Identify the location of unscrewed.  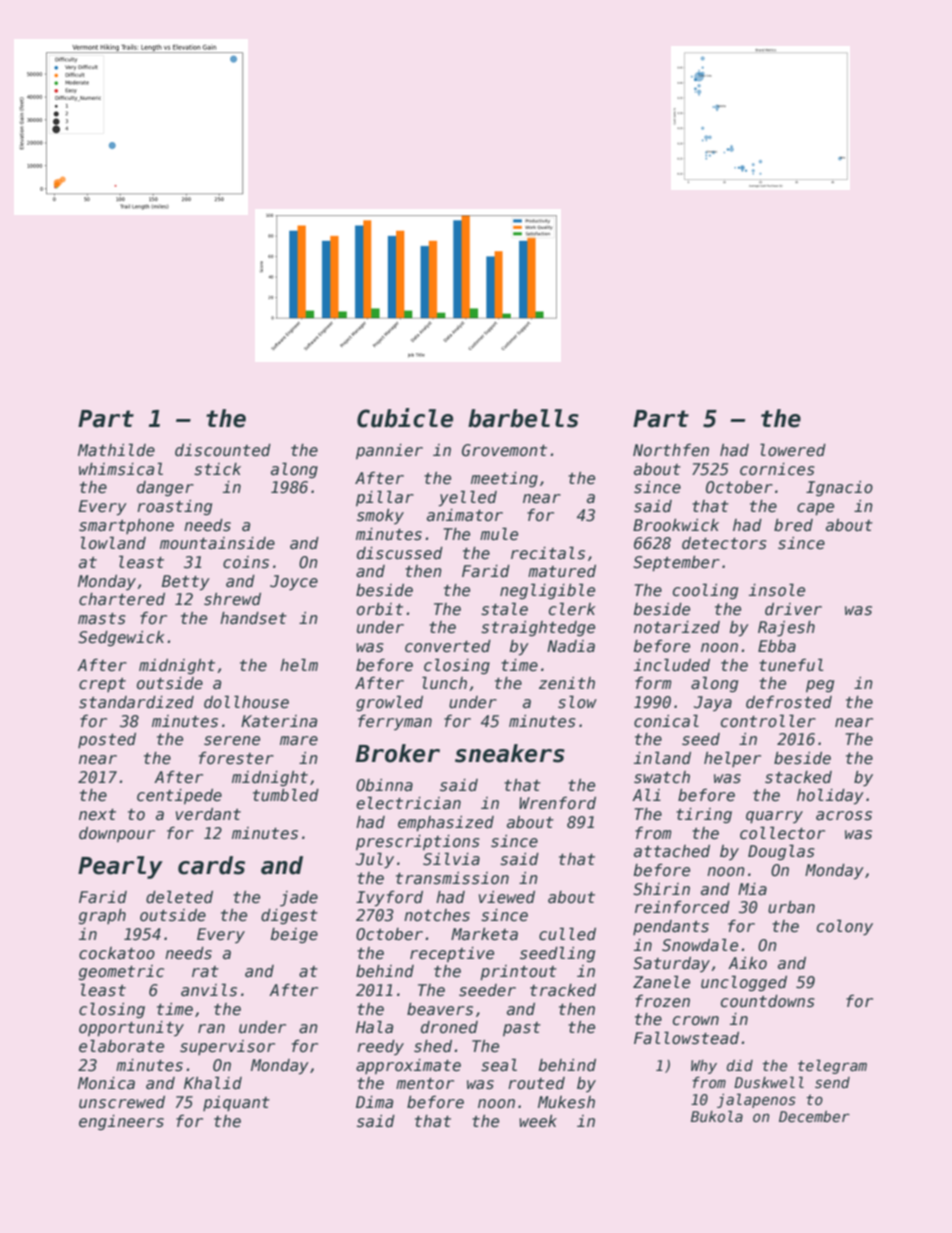
(122, 1102).
